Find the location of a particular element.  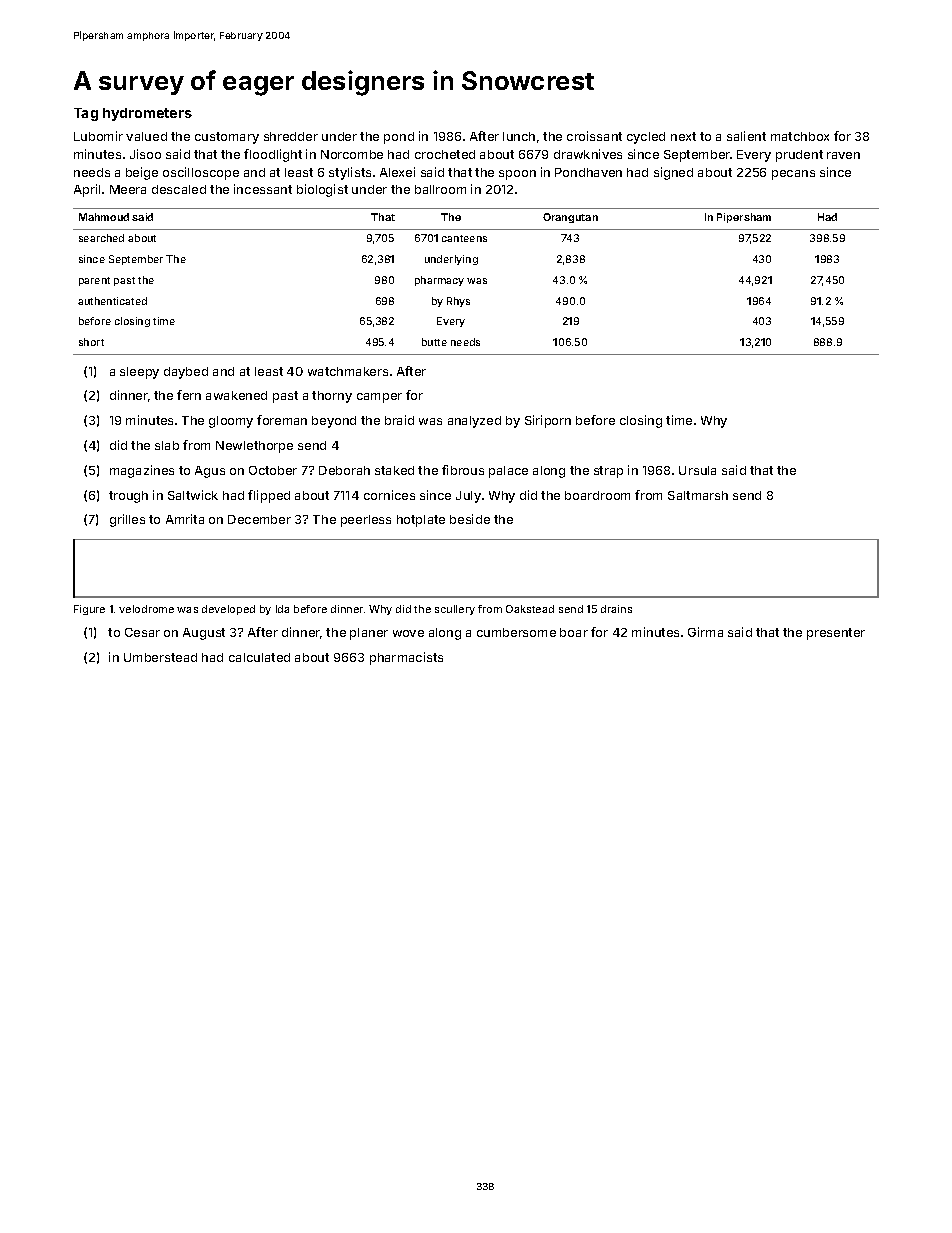

Rhys is located at coordinates (458, 302).
